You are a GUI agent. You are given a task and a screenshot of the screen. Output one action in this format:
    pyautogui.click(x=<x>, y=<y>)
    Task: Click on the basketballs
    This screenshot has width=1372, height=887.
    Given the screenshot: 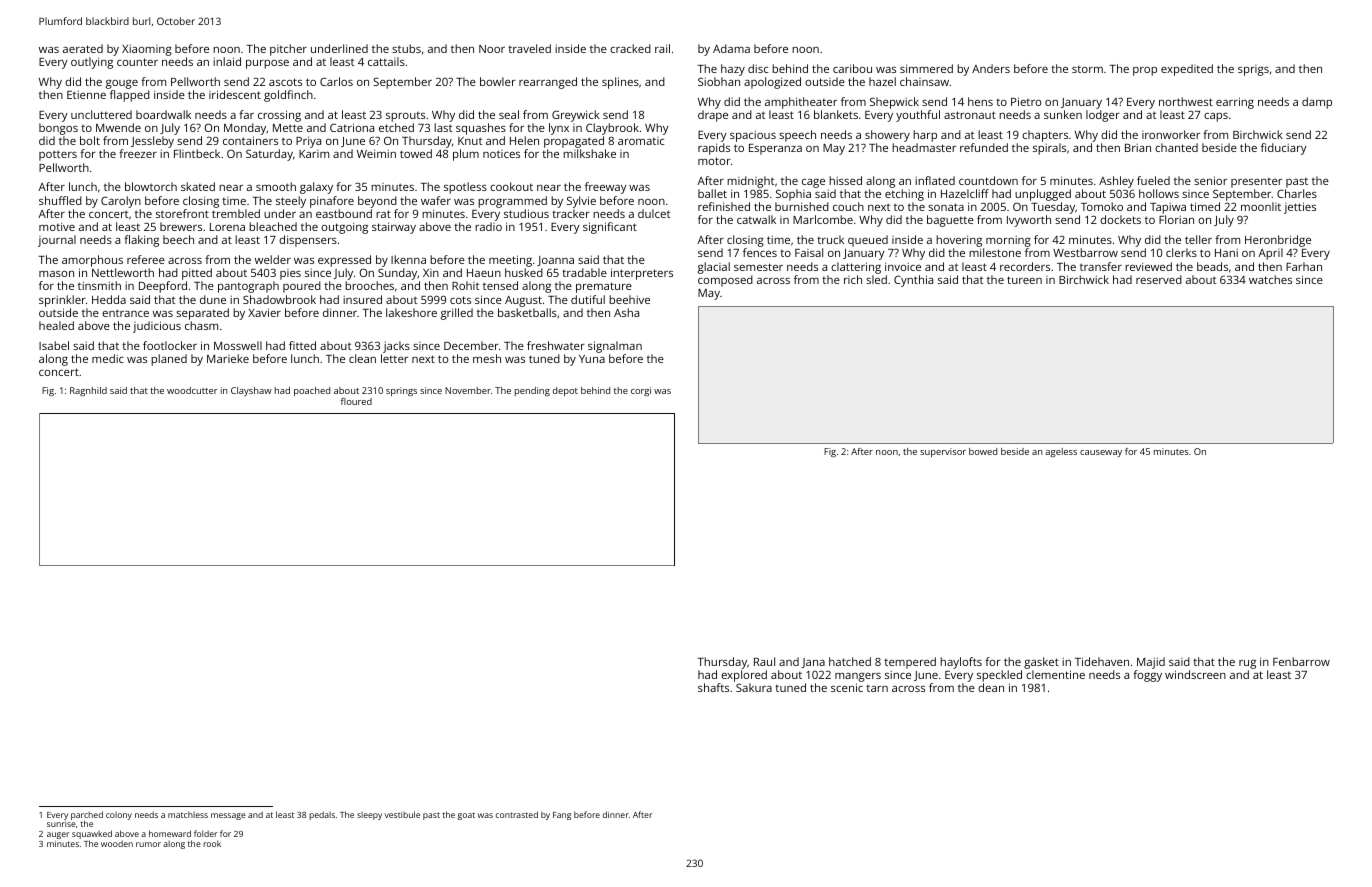 What is the action you would take?
    pyautogui.click(x=527, y=312)
